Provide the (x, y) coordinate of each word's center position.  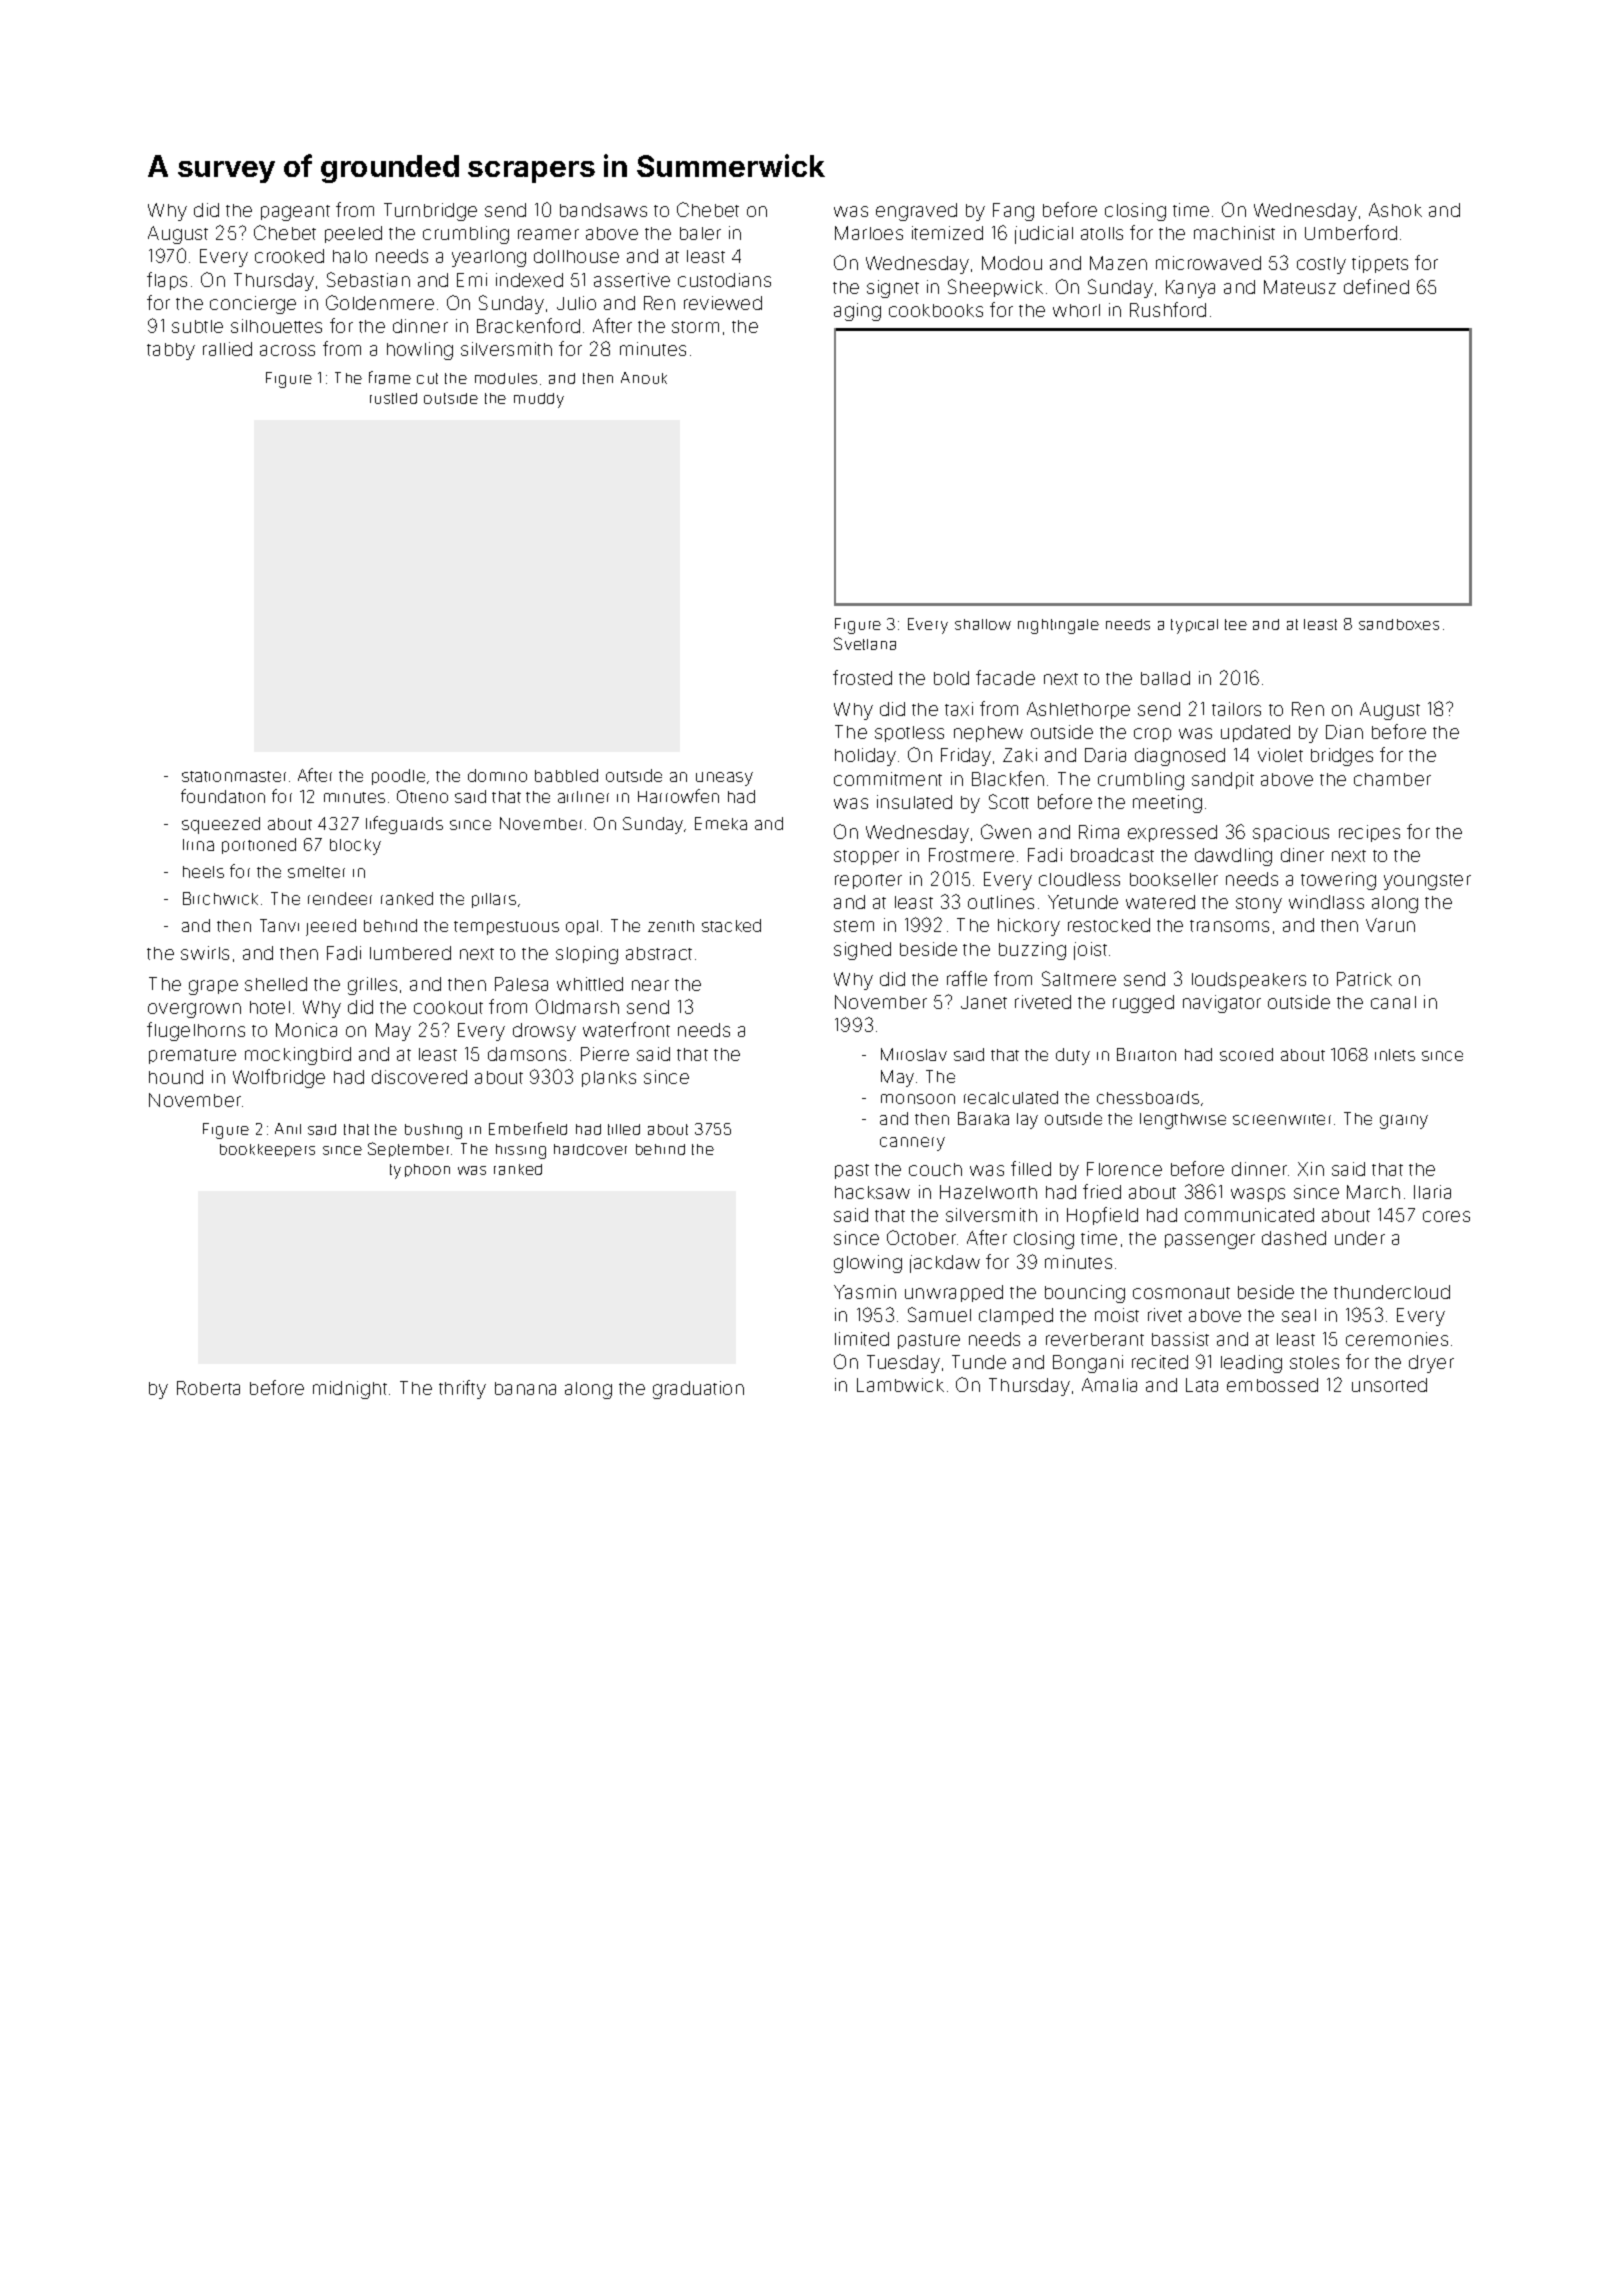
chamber (1392, 779)
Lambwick (900, 1385)
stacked (731, 925)
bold (951, 678)
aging (857, 312)
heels (203, 872)
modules (506, 378)
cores (1446, 1216)
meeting (1167, 804)
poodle (398, 777)
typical (1194, 626)
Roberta (208, 1388)
